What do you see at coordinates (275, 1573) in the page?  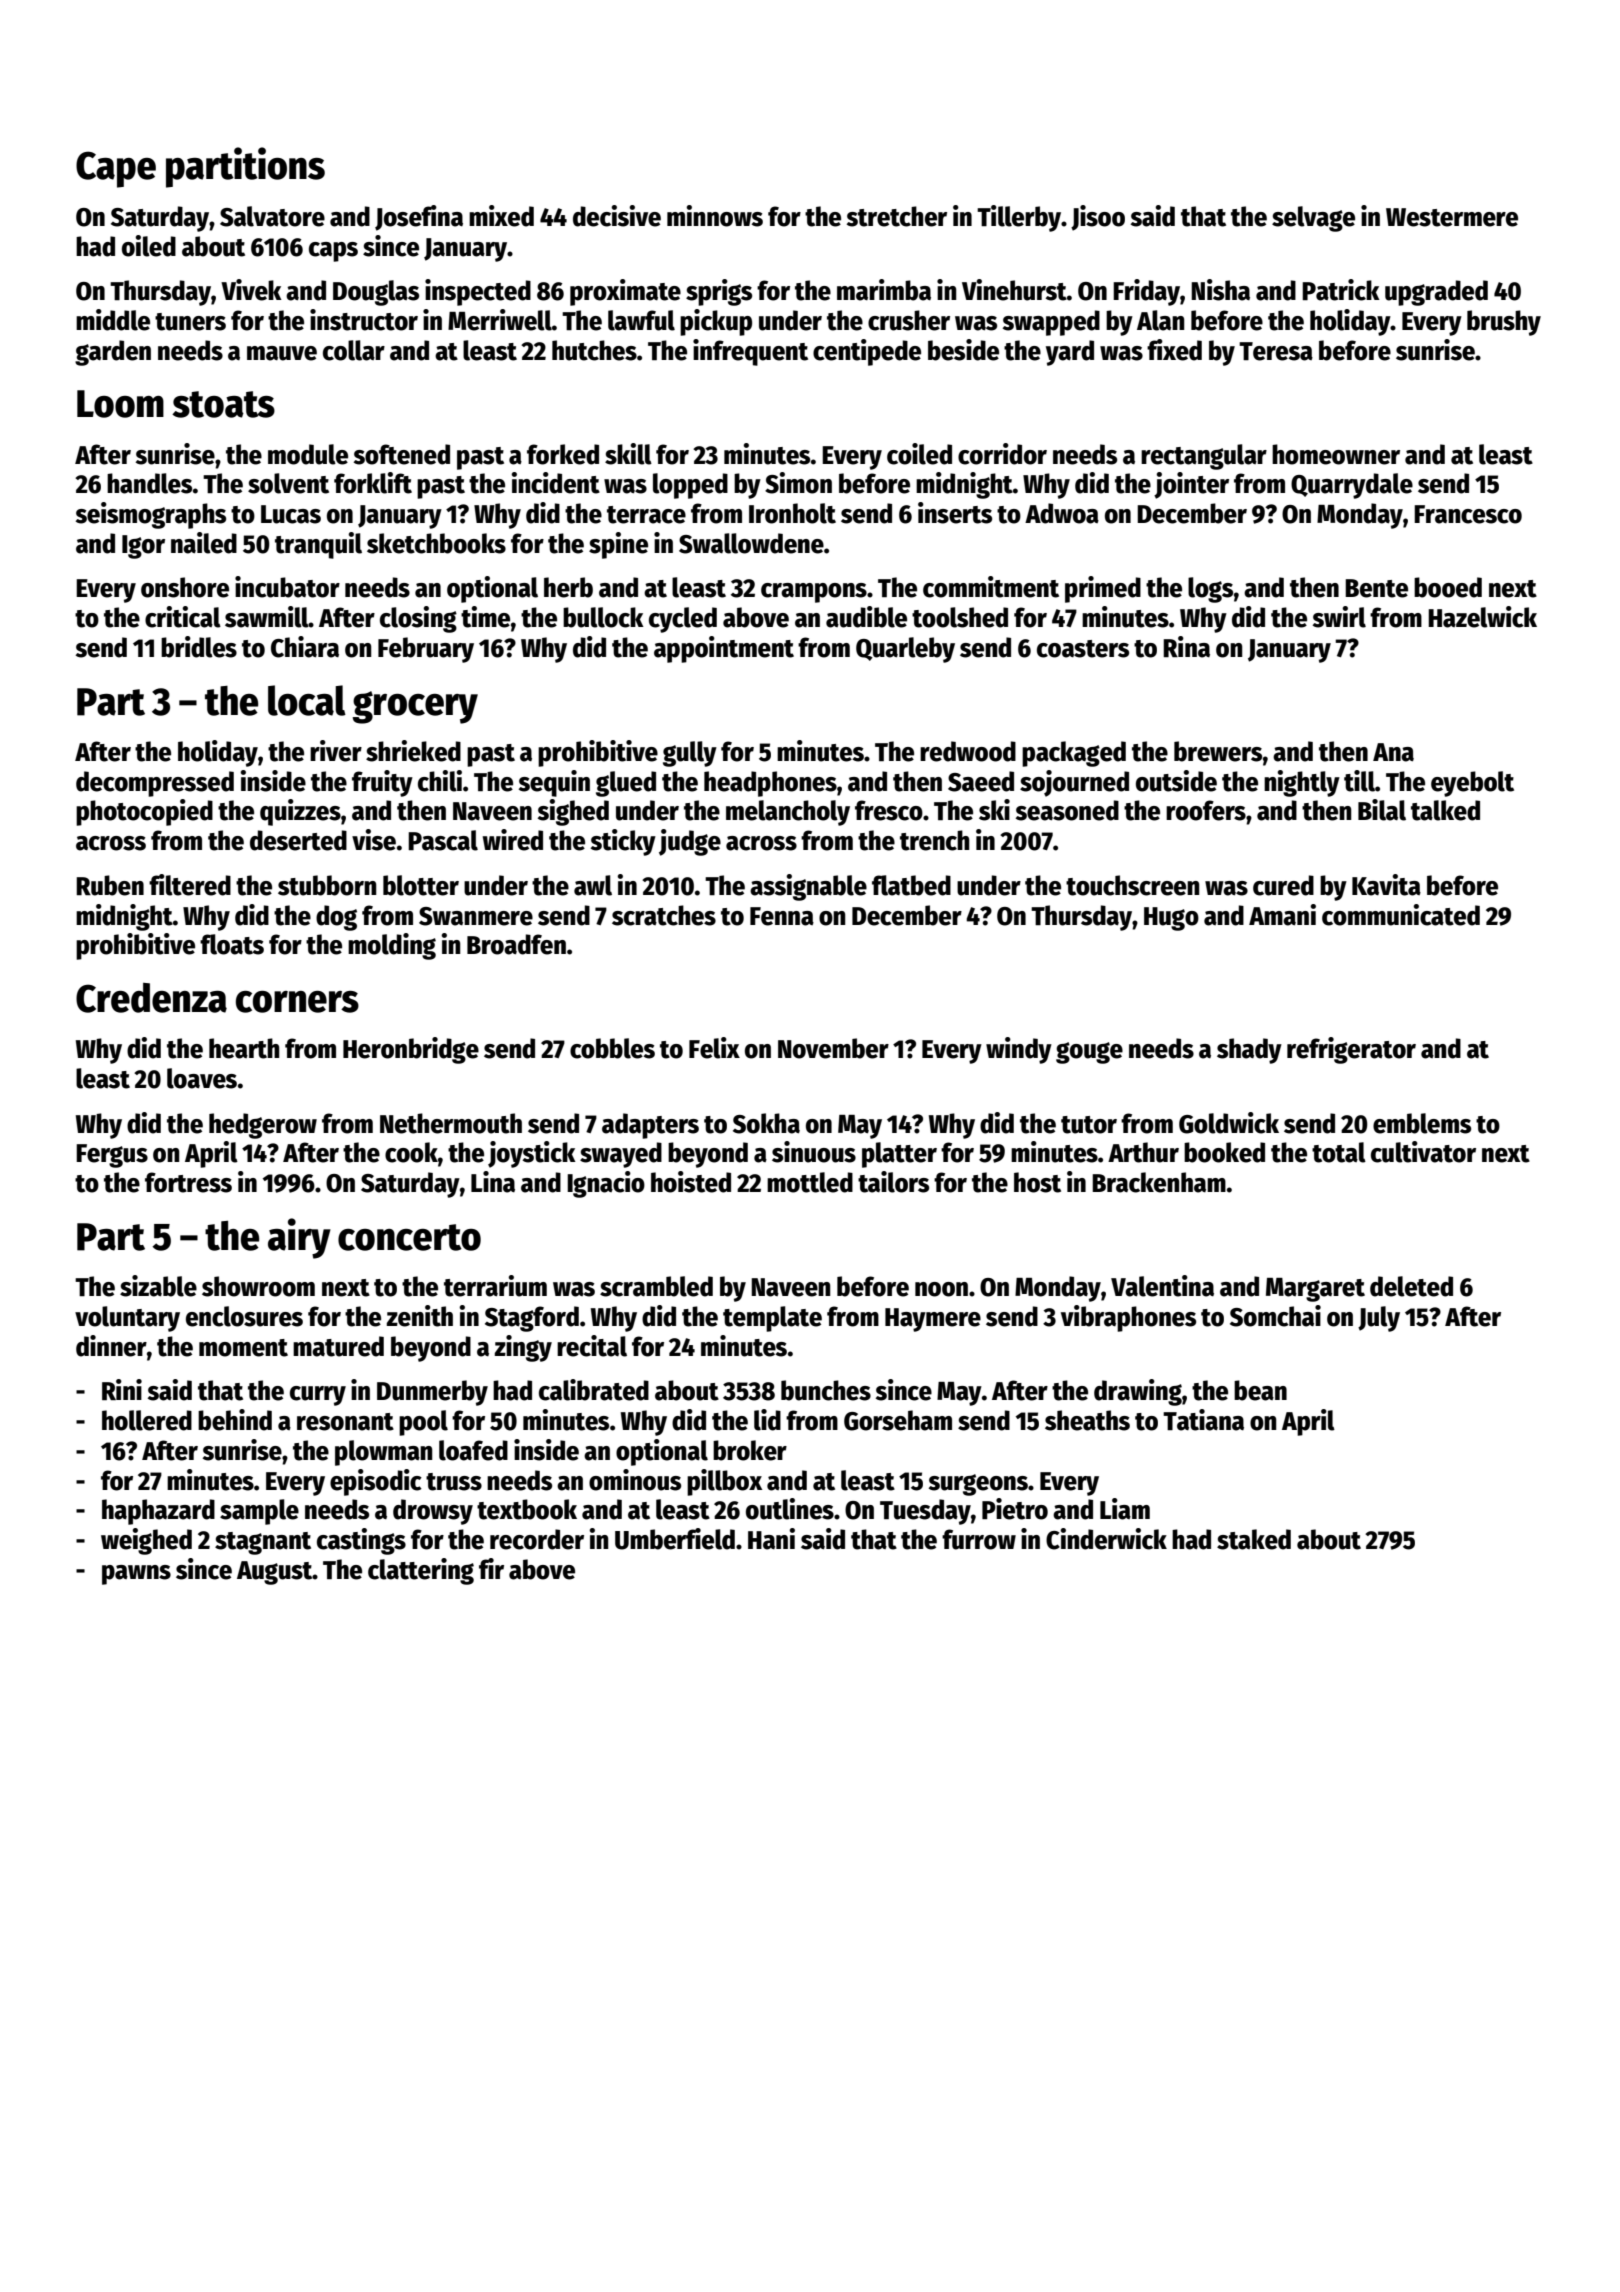 I see `August` at bounding box center [275, 1573].
